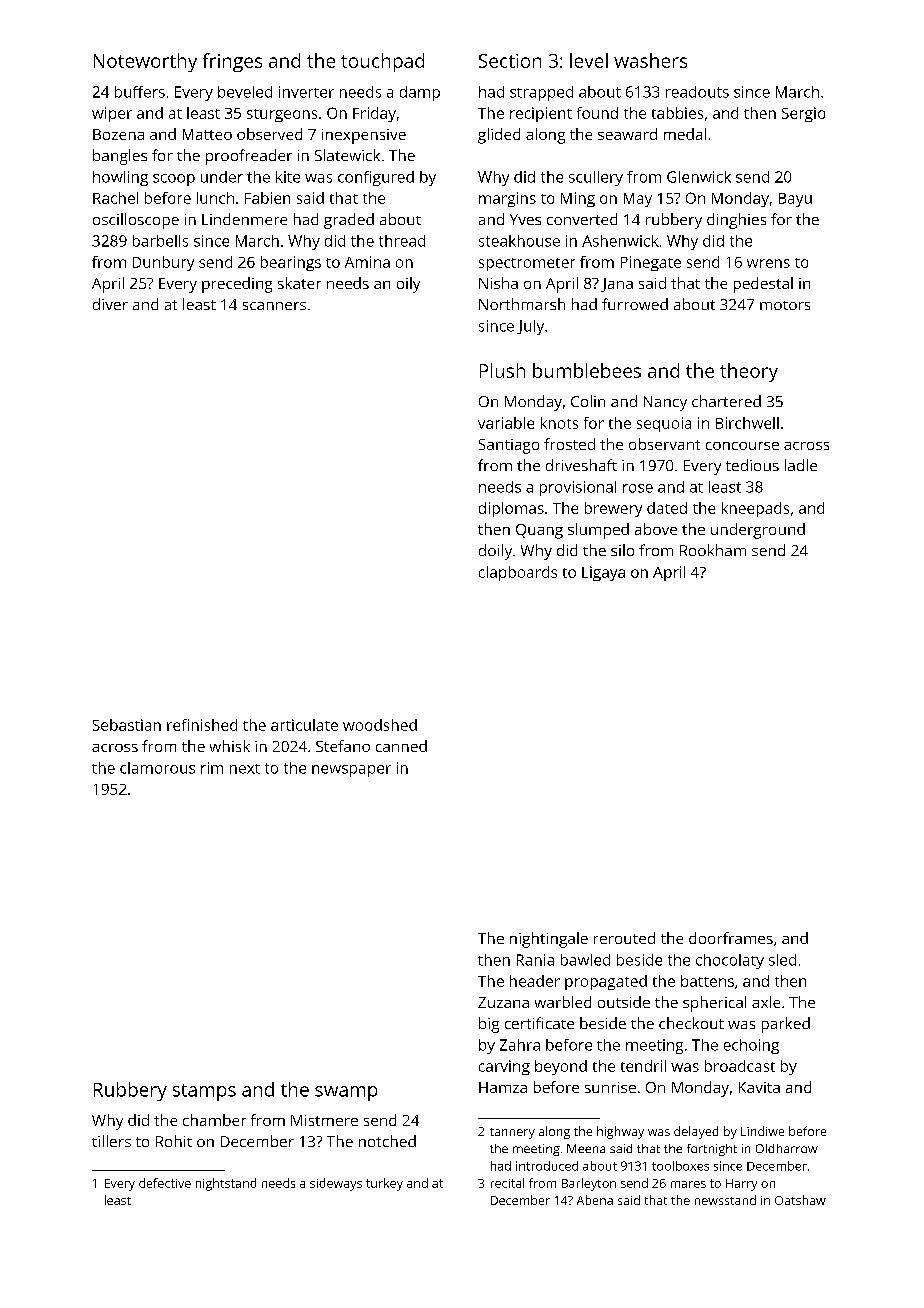  What do you see at coordinates (751, 1046) in the image?
I see `echoing` at bounding box center [751, 1046].
